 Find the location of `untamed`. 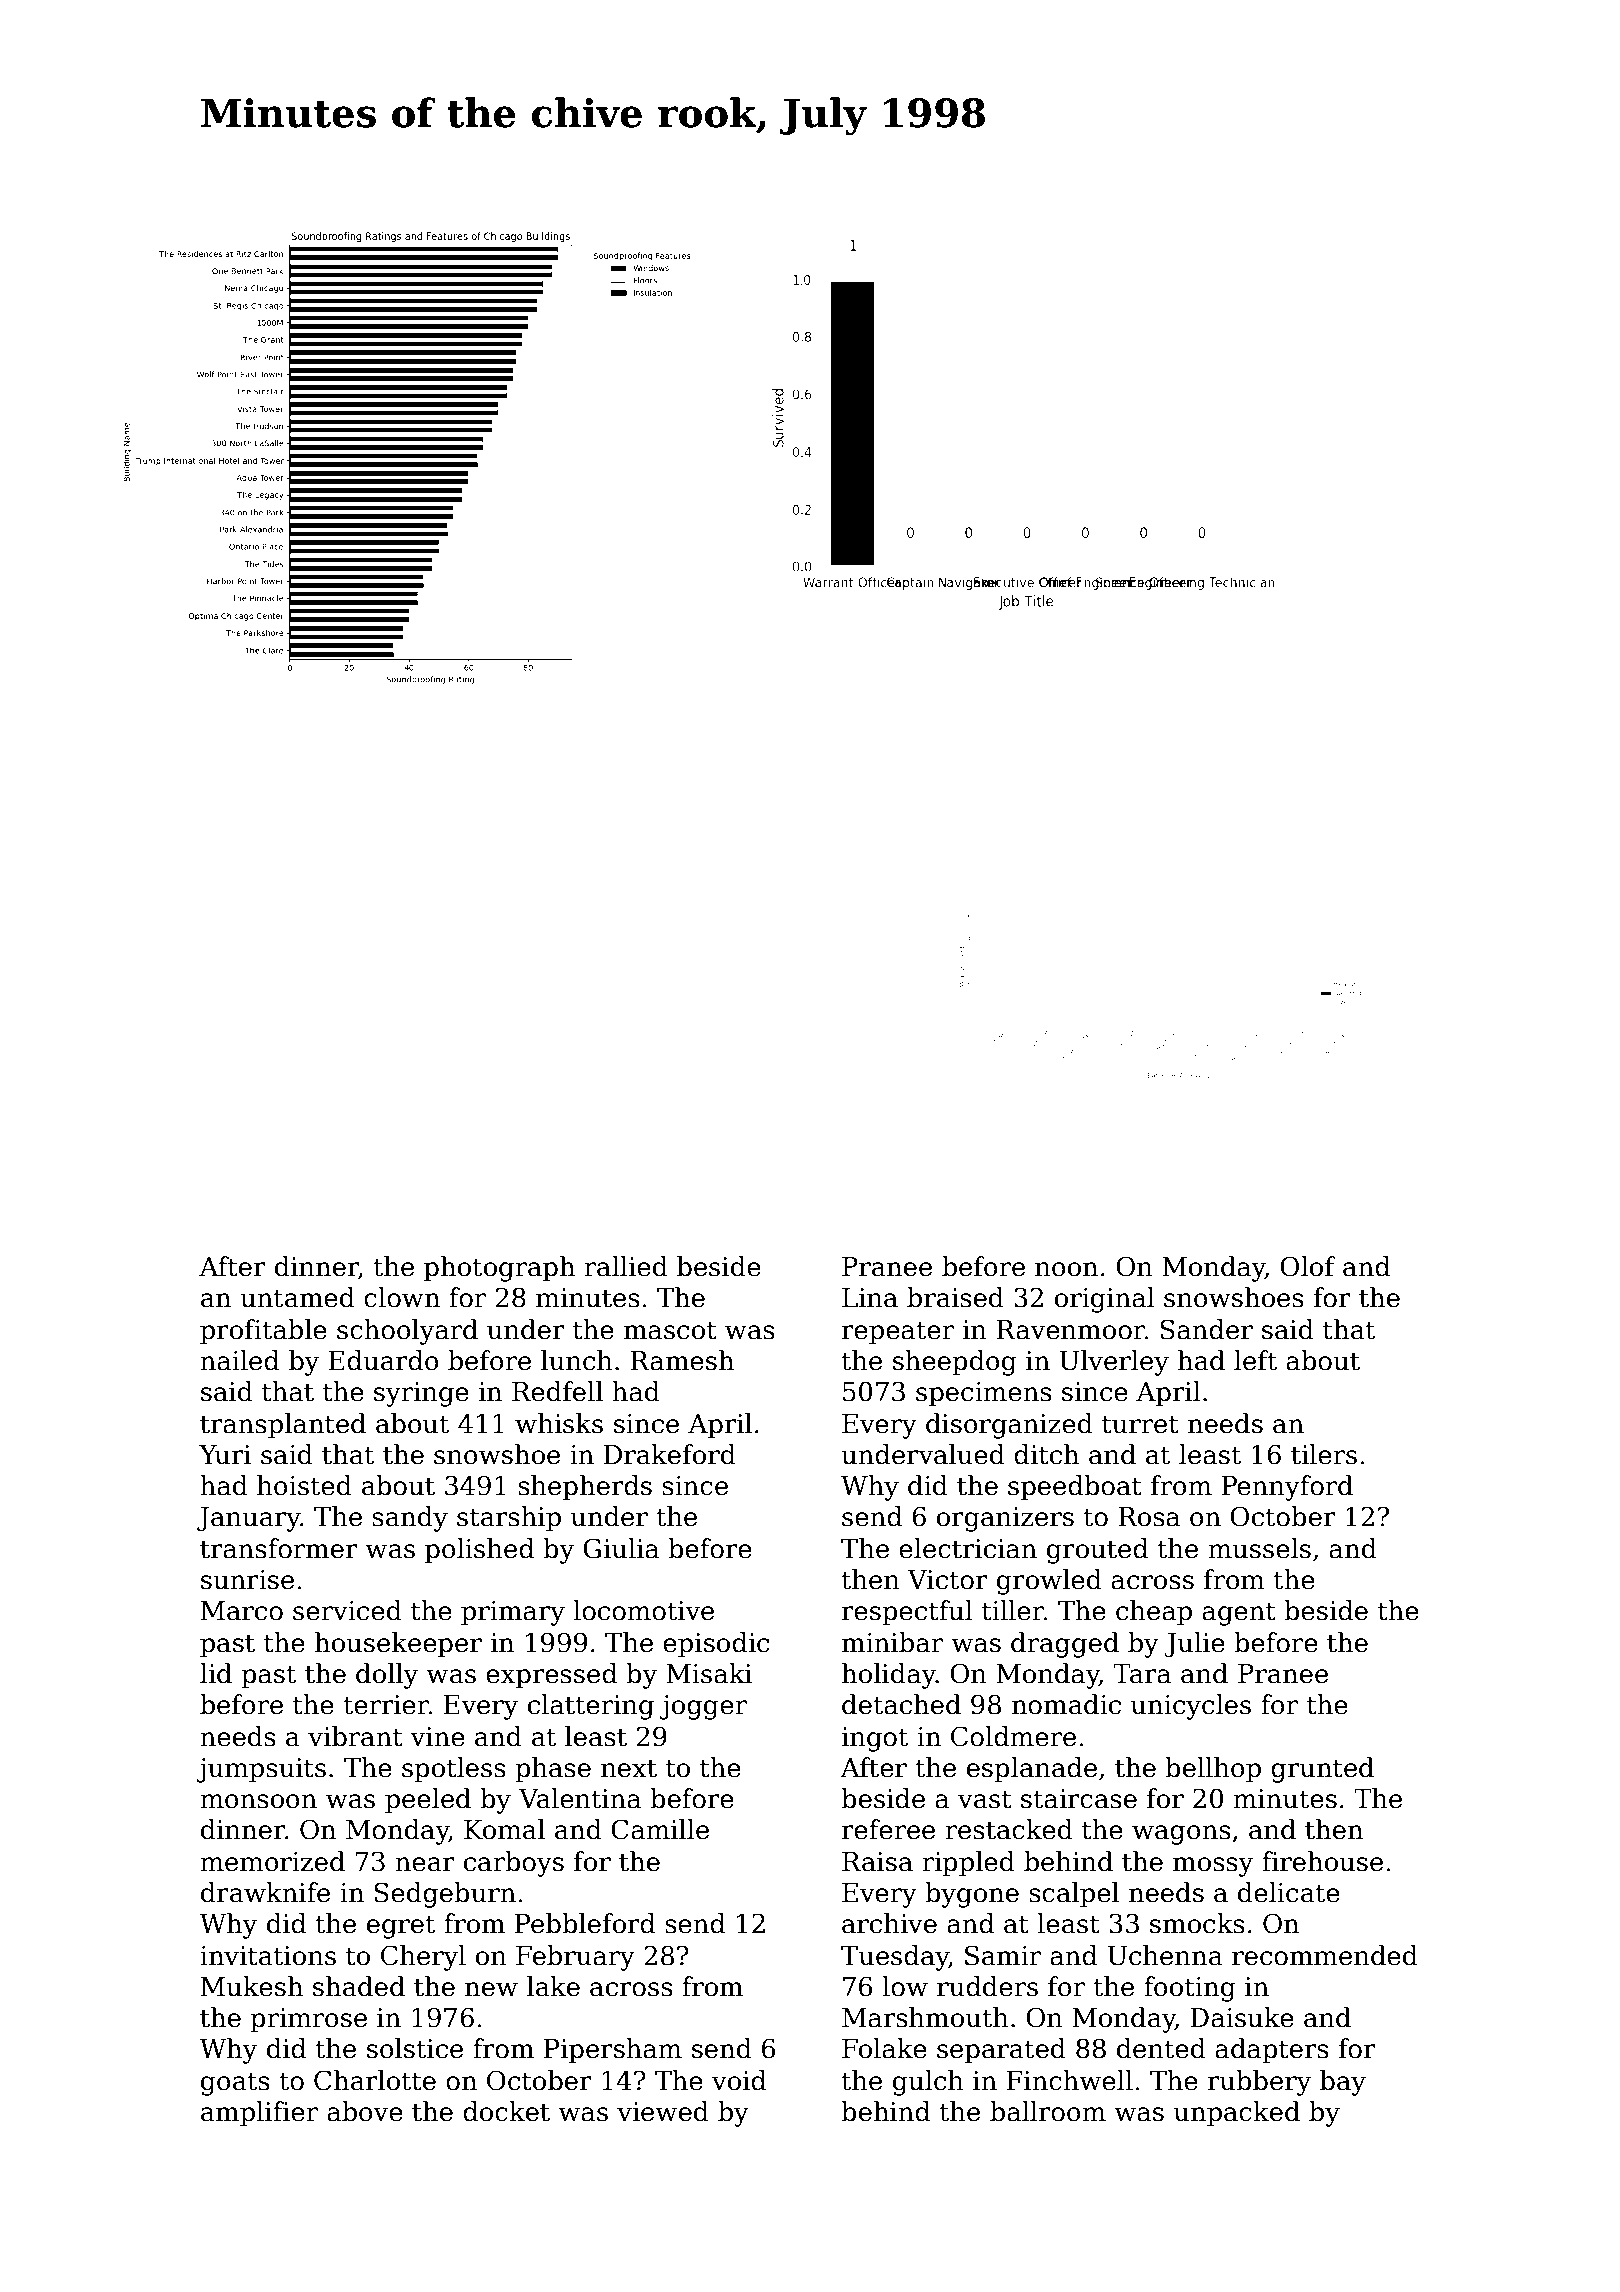

untamed is located at coordinates (297, 1297).
